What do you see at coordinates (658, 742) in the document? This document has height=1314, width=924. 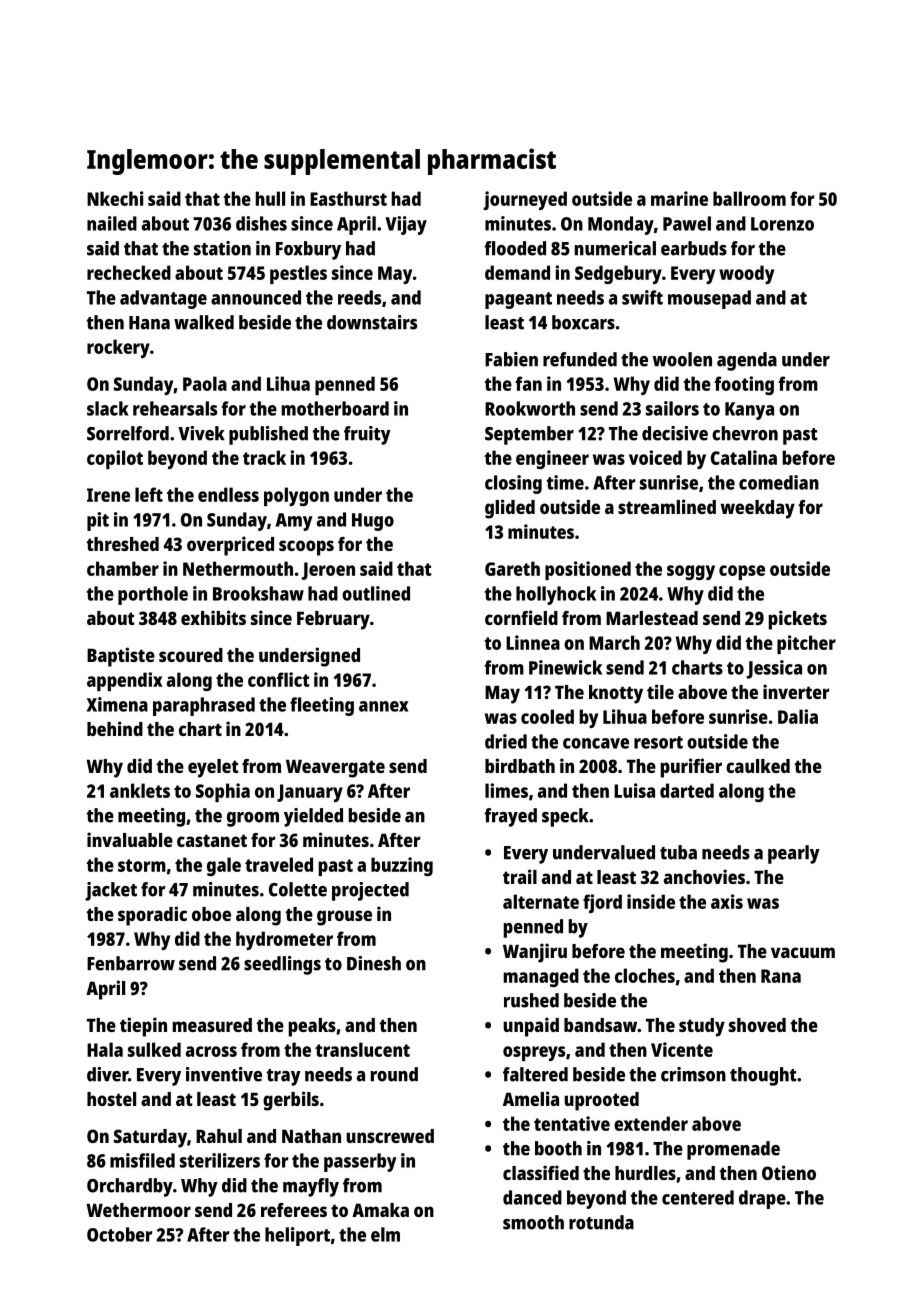 I see `resort` at bounding box center [658, 742].
